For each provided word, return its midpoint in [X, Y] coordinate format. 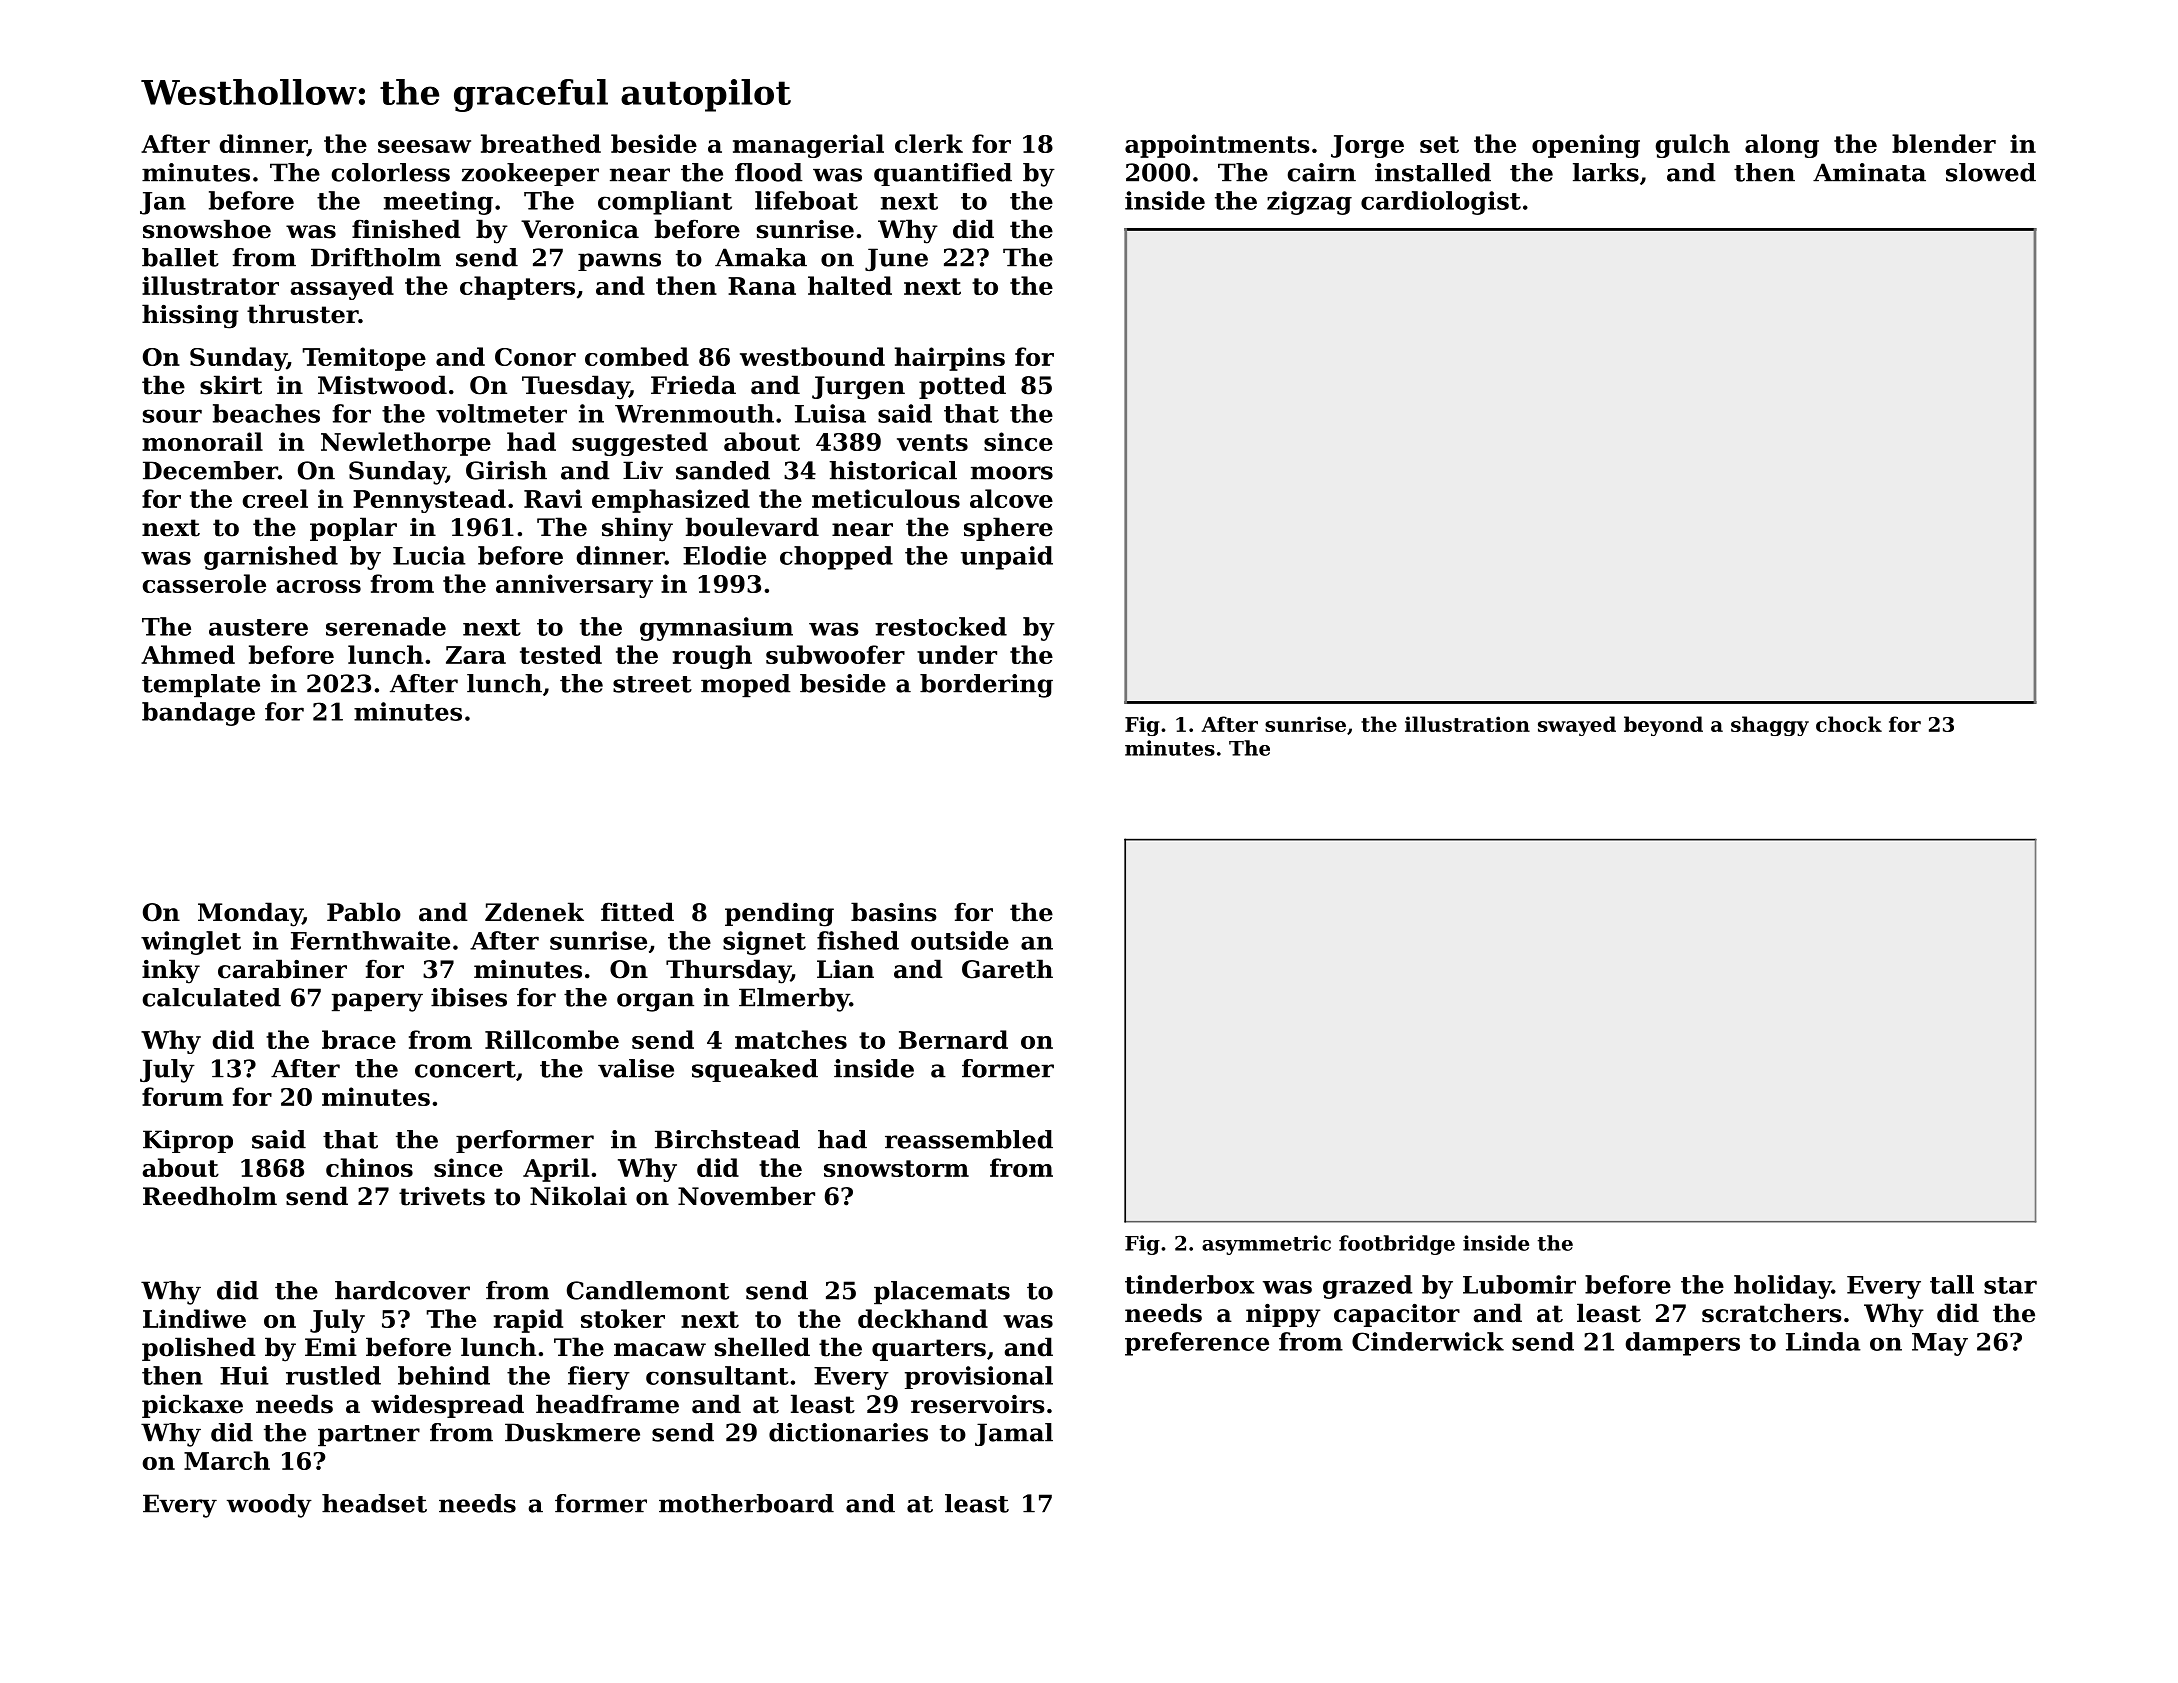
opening [1586, 146]
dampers [1683, 1344]
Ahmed [188, 654]
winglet [191, 943]
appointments [1217, 146]
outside [960, 940]
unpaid [1007, 558]
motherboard [746, 1503]
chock [1849, 724]
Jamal [1014, 1434]
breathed [541, 143]
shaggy [1770, 726]
